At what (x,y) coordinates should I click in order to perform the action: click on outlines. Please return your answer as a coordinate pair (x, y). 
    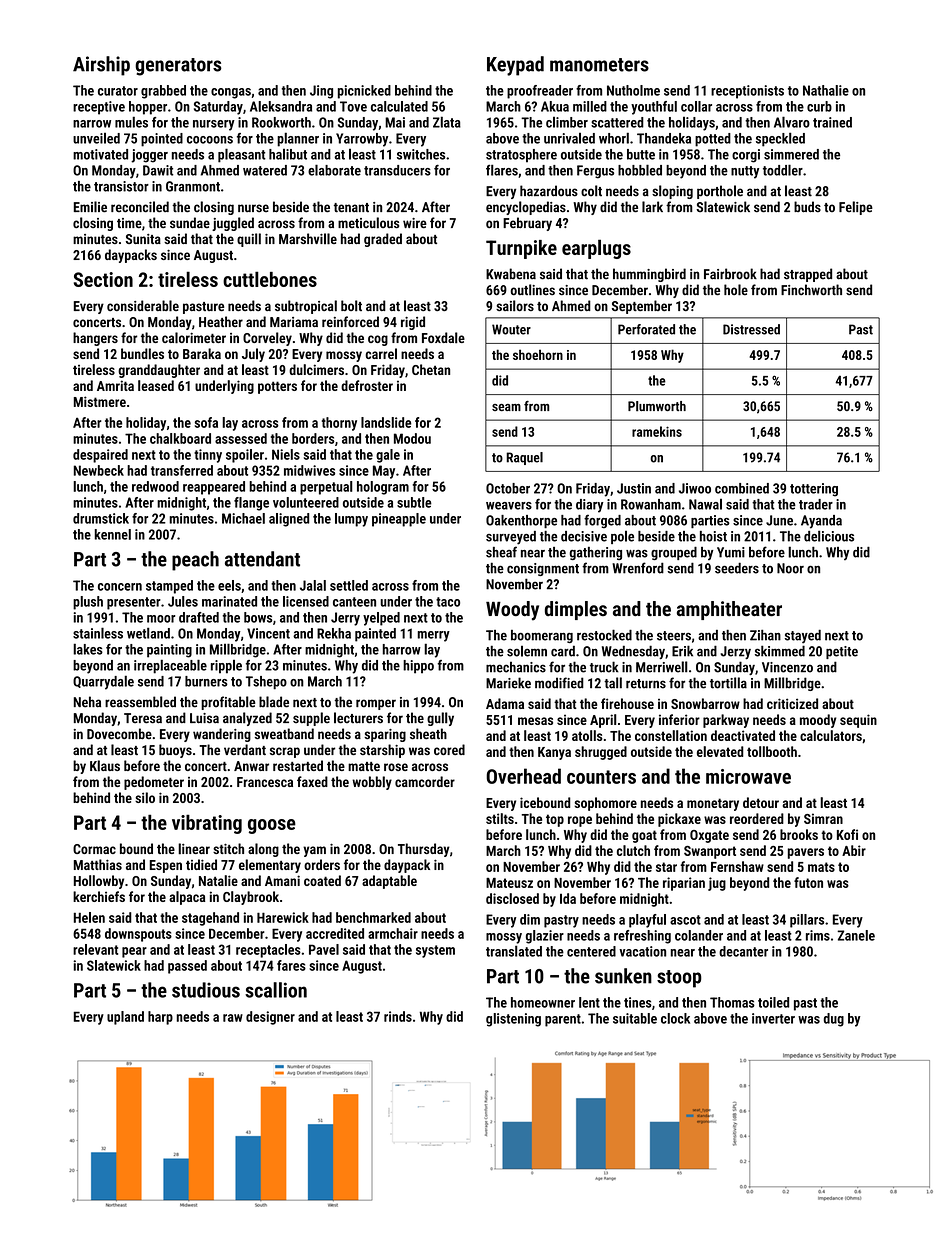
    Looking at the image, I should click on (533, 290).
